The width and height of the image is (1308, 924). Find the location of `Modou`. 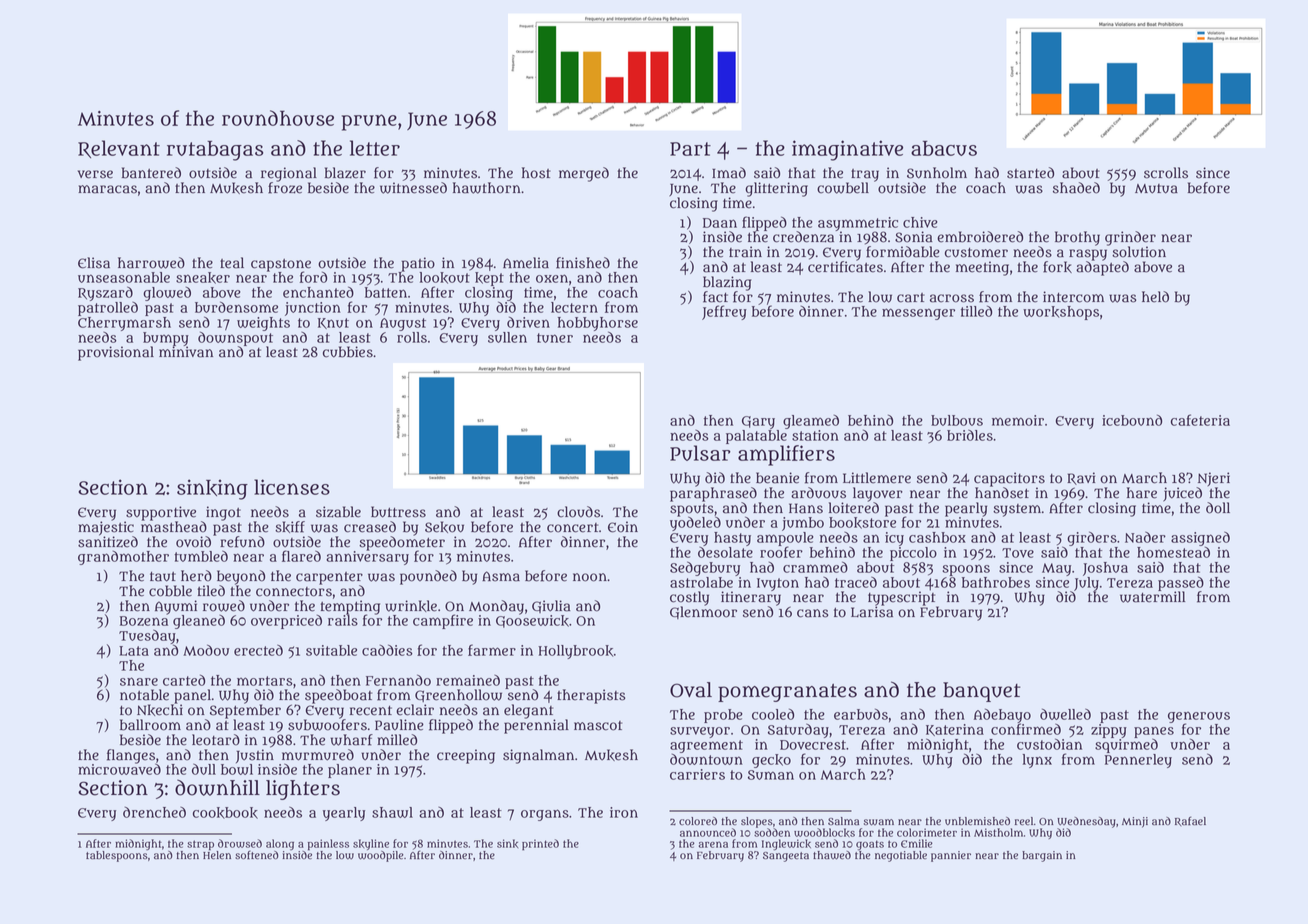

Modou is located at coordinates (206, 650).
